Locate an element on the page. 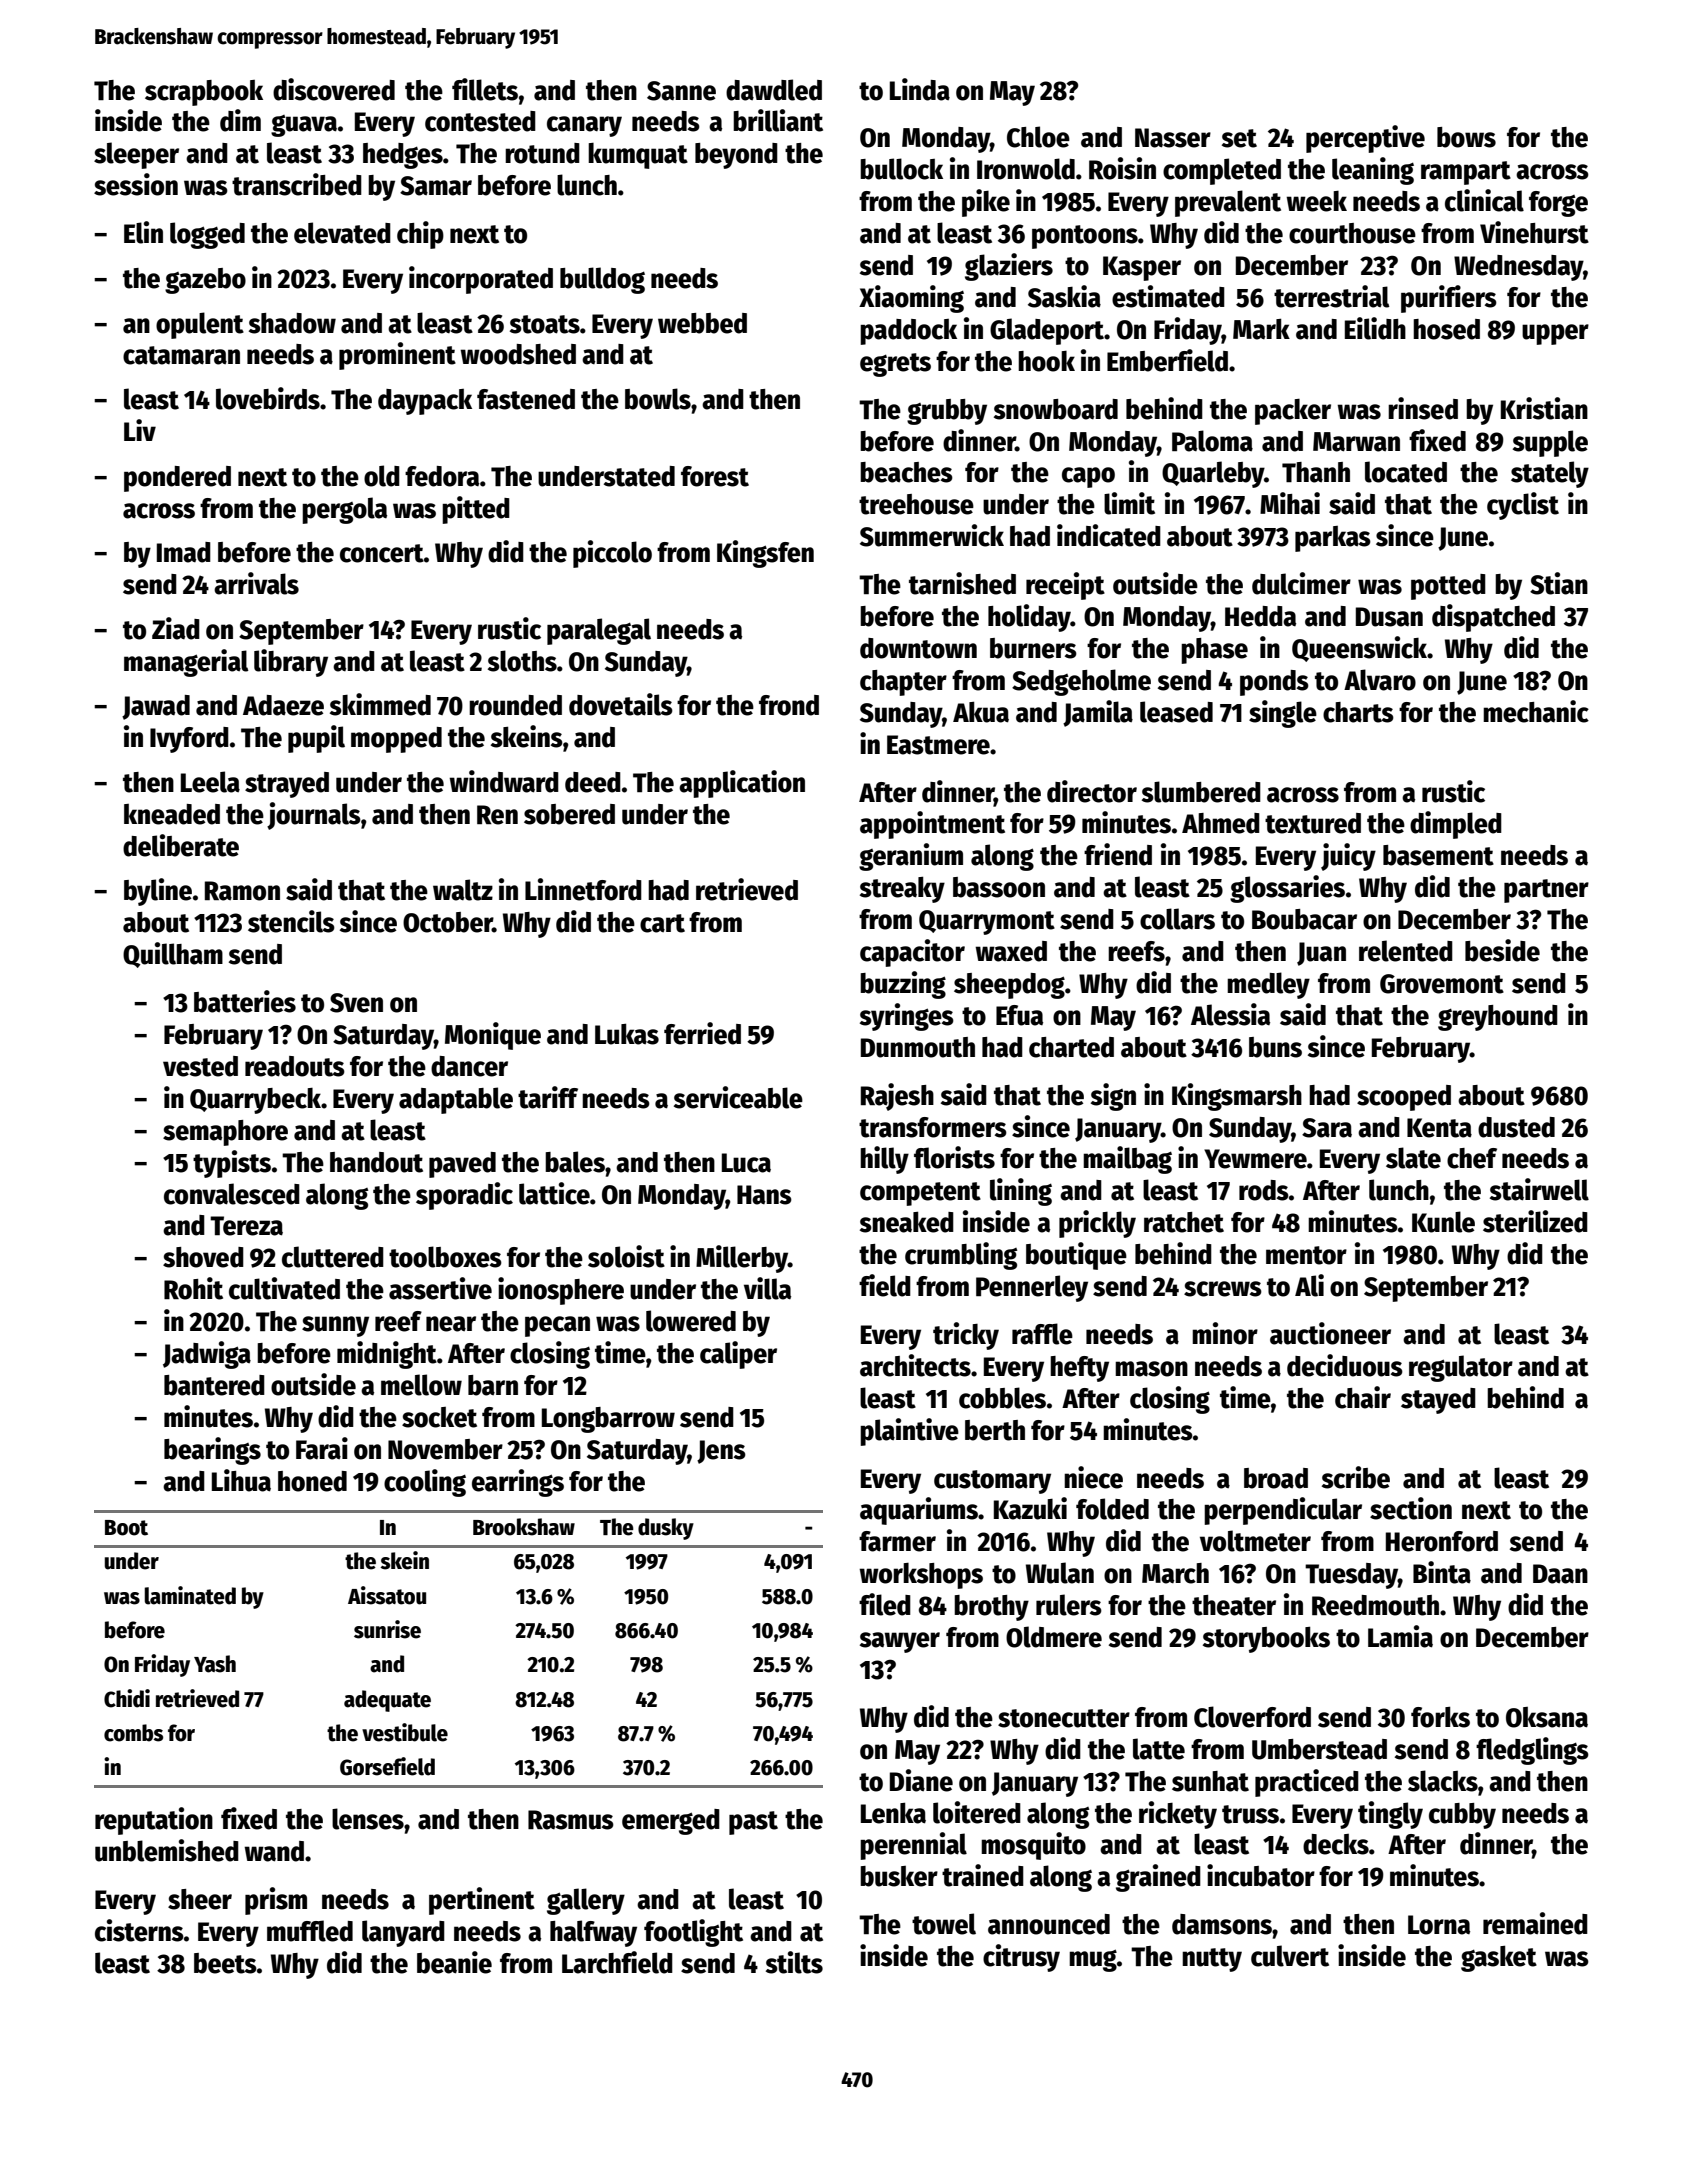 The height and width of the page is (2178, 1683). parkas is located at coordinates (1333, 539).
